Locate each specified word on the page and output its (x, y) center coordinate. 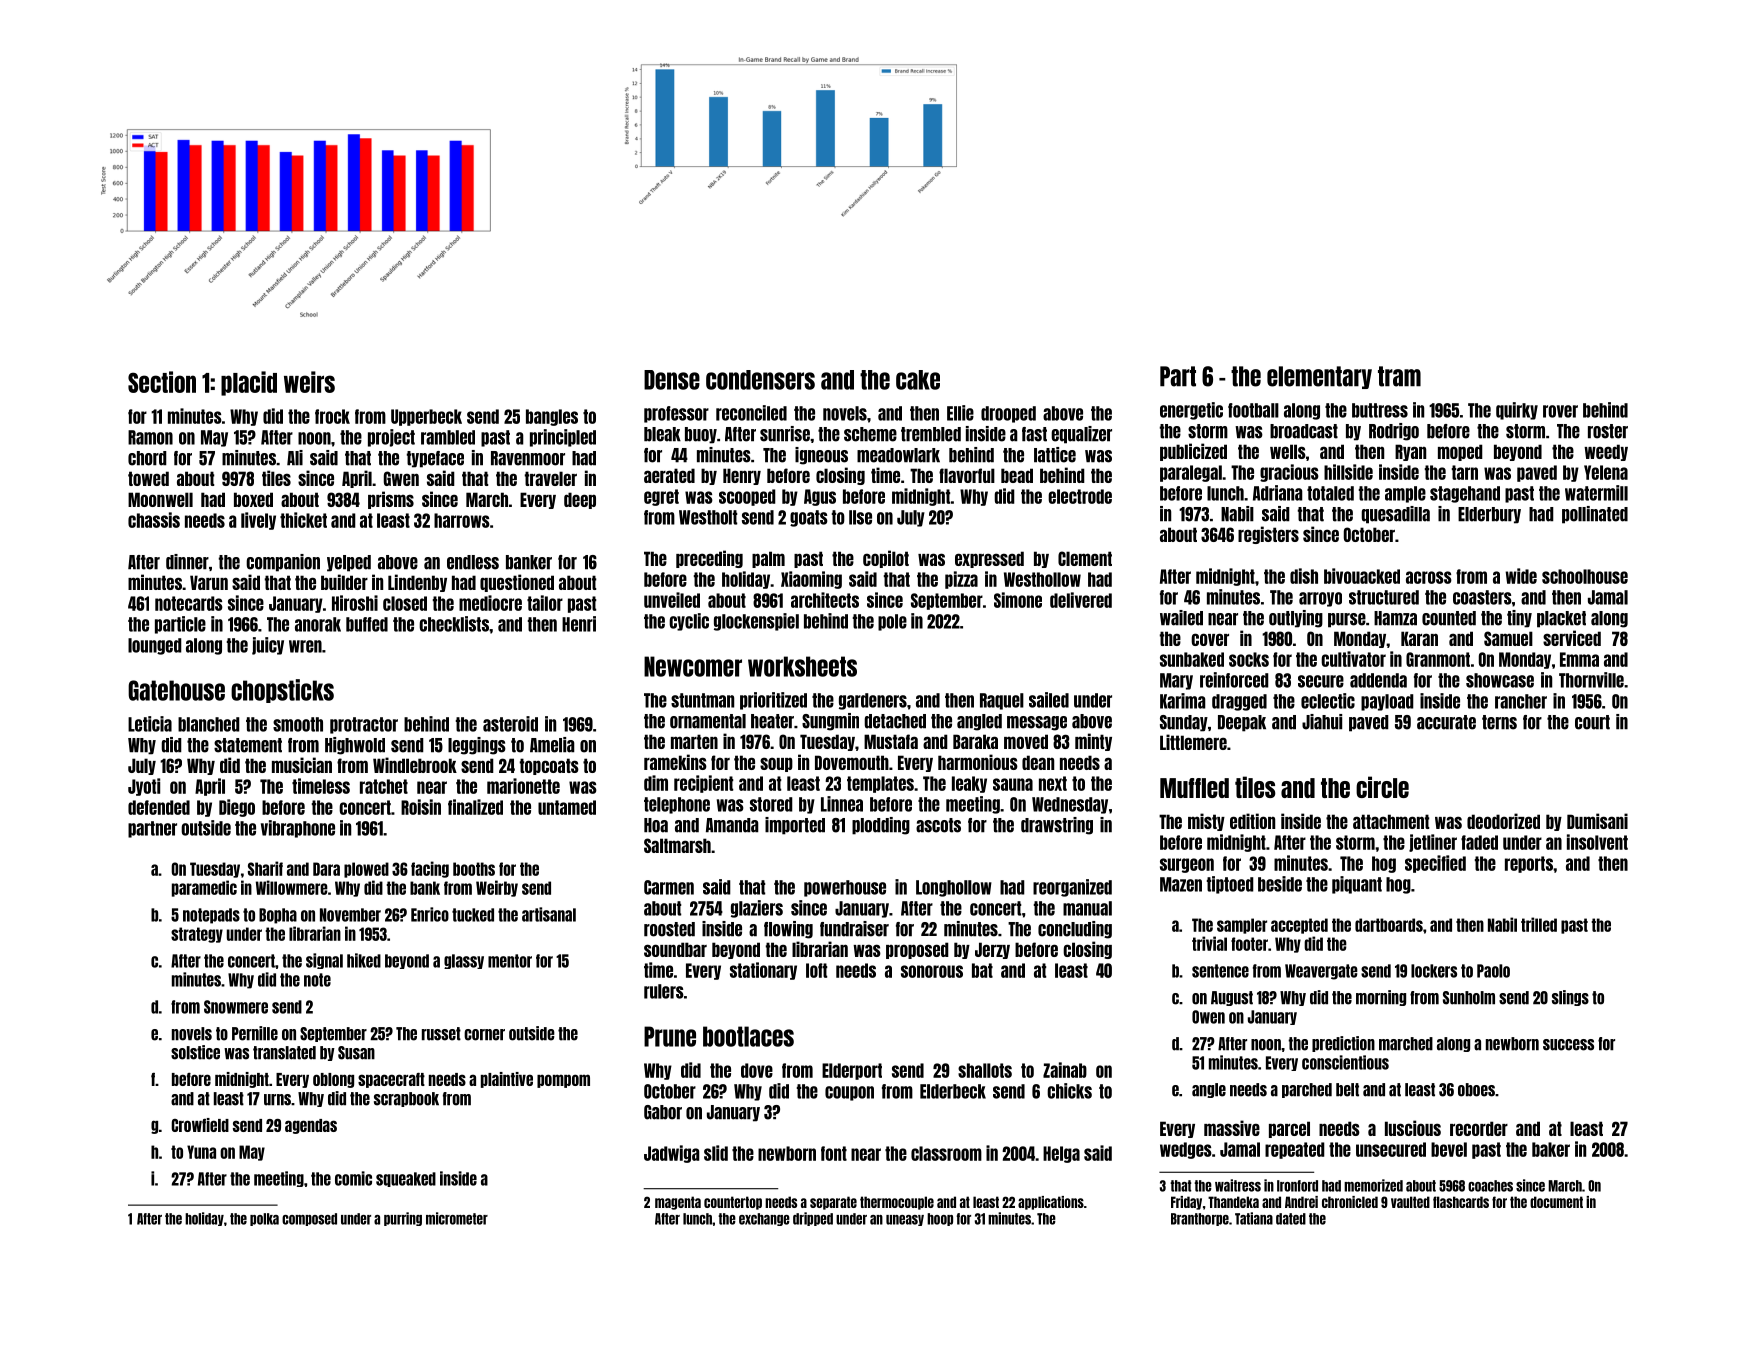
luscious (1413, 1128)
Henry (742, 476)
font (834, 1153)
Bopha (278, 916)
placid (249, 383)
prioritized (773, 701)
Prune (670, 1036)
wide (1521, 576)
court (1592, 722)
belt (1347, 1090)
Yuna (201, 1152)
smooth (298, 724)
